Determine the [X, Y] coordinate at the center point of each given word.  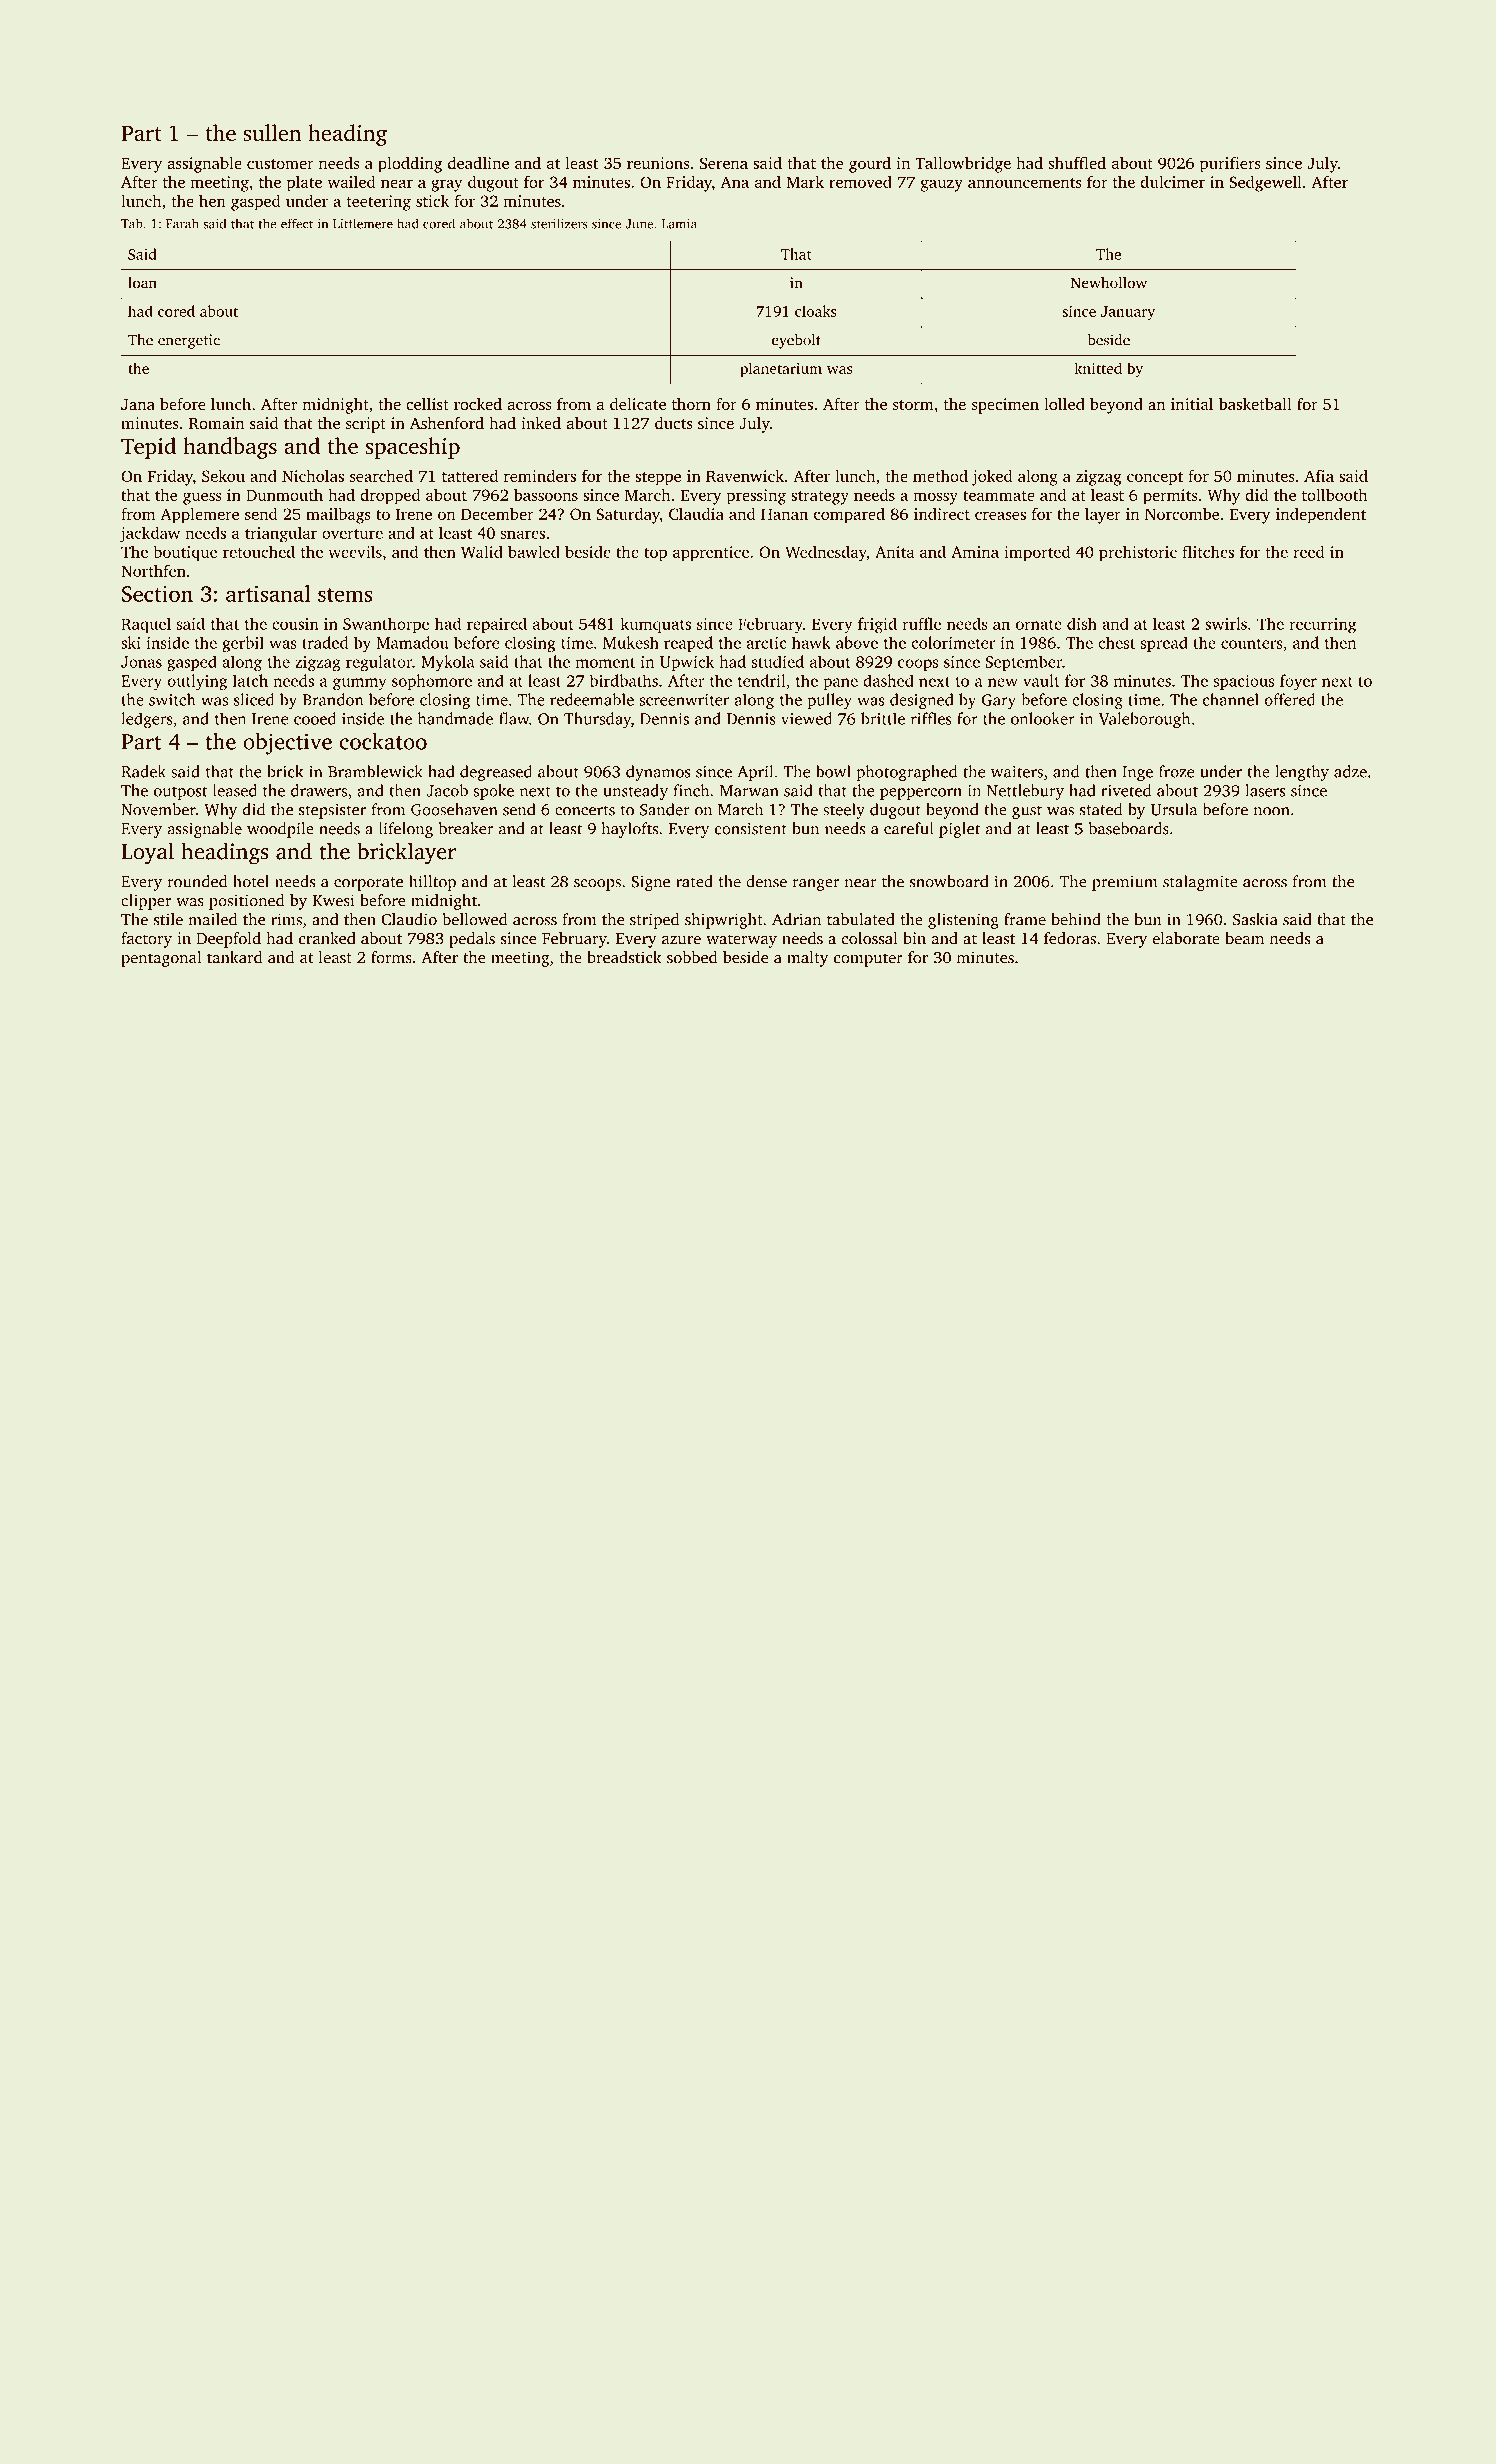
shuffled [1077, 162]
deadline [478, 162]
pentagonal [161, 959]
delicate [638, 404]
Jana [138, 404]
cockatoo [383, 741]
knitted [1098, 368]
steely [844, 811]
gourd [870, 164]
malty [807, 959]
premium [1124, 883]
